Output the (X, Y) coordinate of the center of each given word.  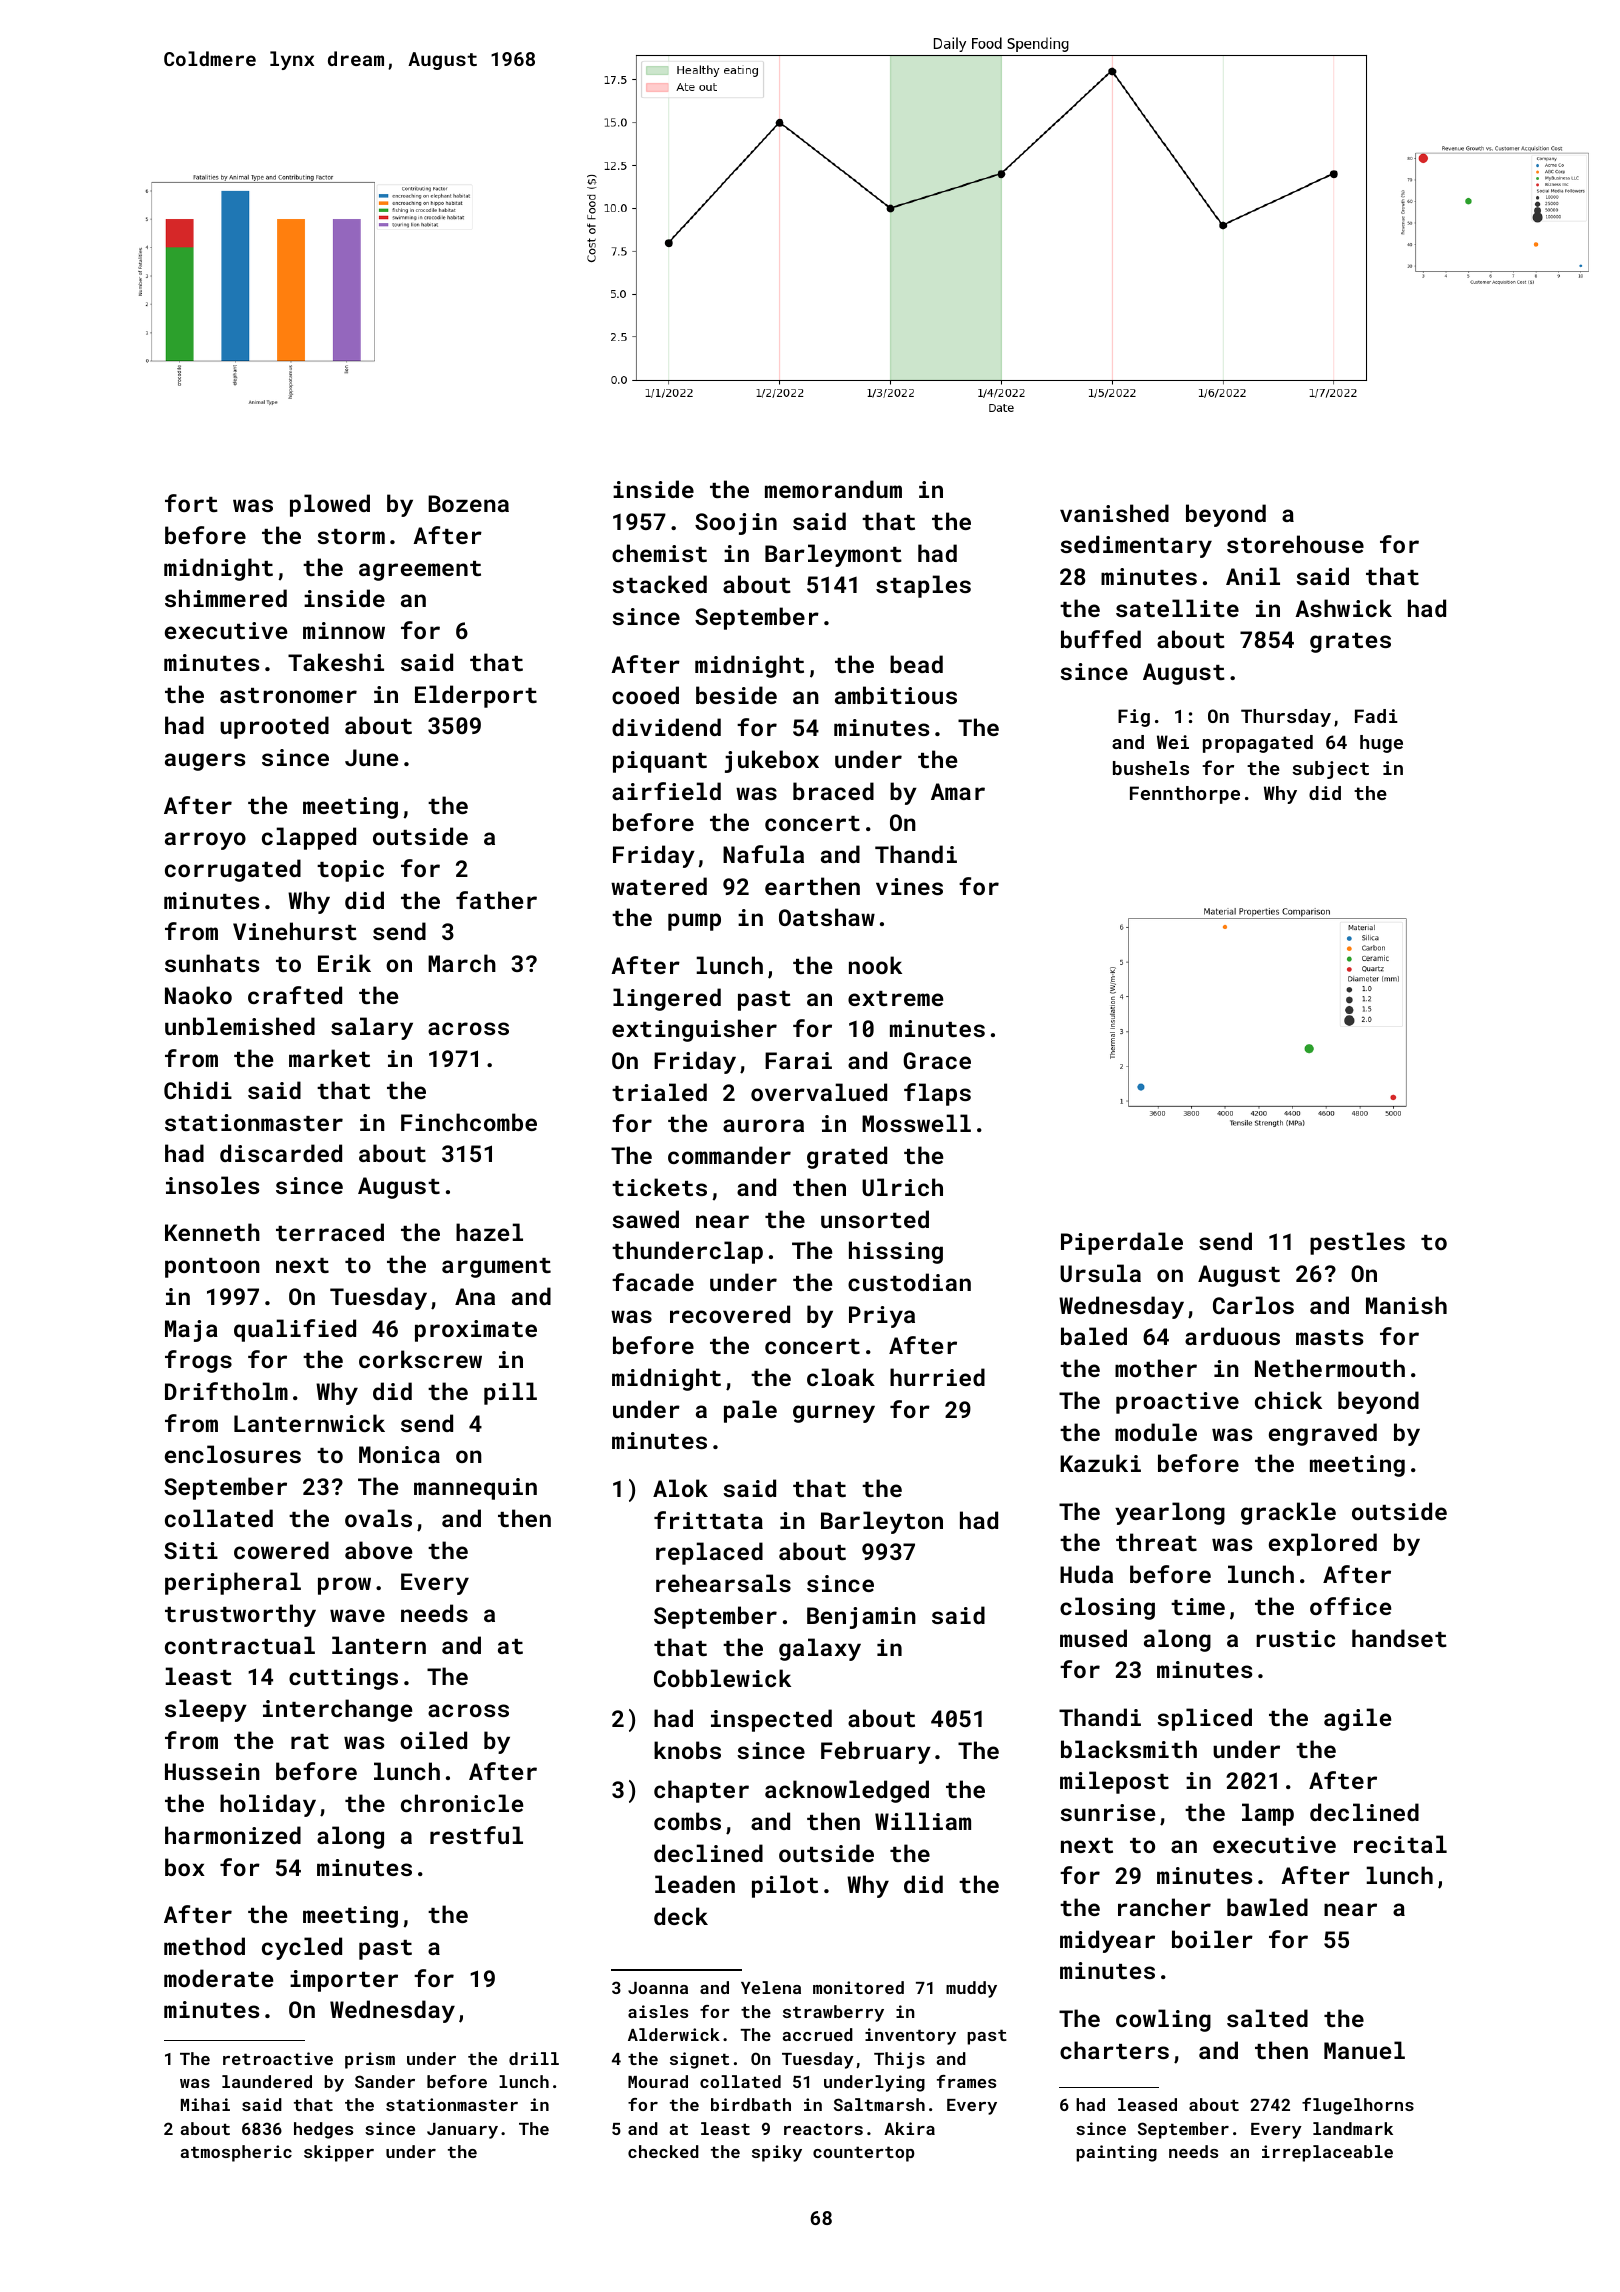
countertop (864, 2154)
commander (729, 1155)
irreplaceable (1327, 2153)
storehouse (1295, 544)
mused (1093, 1638)
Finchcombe (469, 1122)
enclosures (233, 1454)
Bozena (468, 503)
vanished (1114, 513)
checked (663, 2151)
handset (1399, 1638)
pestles (1357, 1243)
